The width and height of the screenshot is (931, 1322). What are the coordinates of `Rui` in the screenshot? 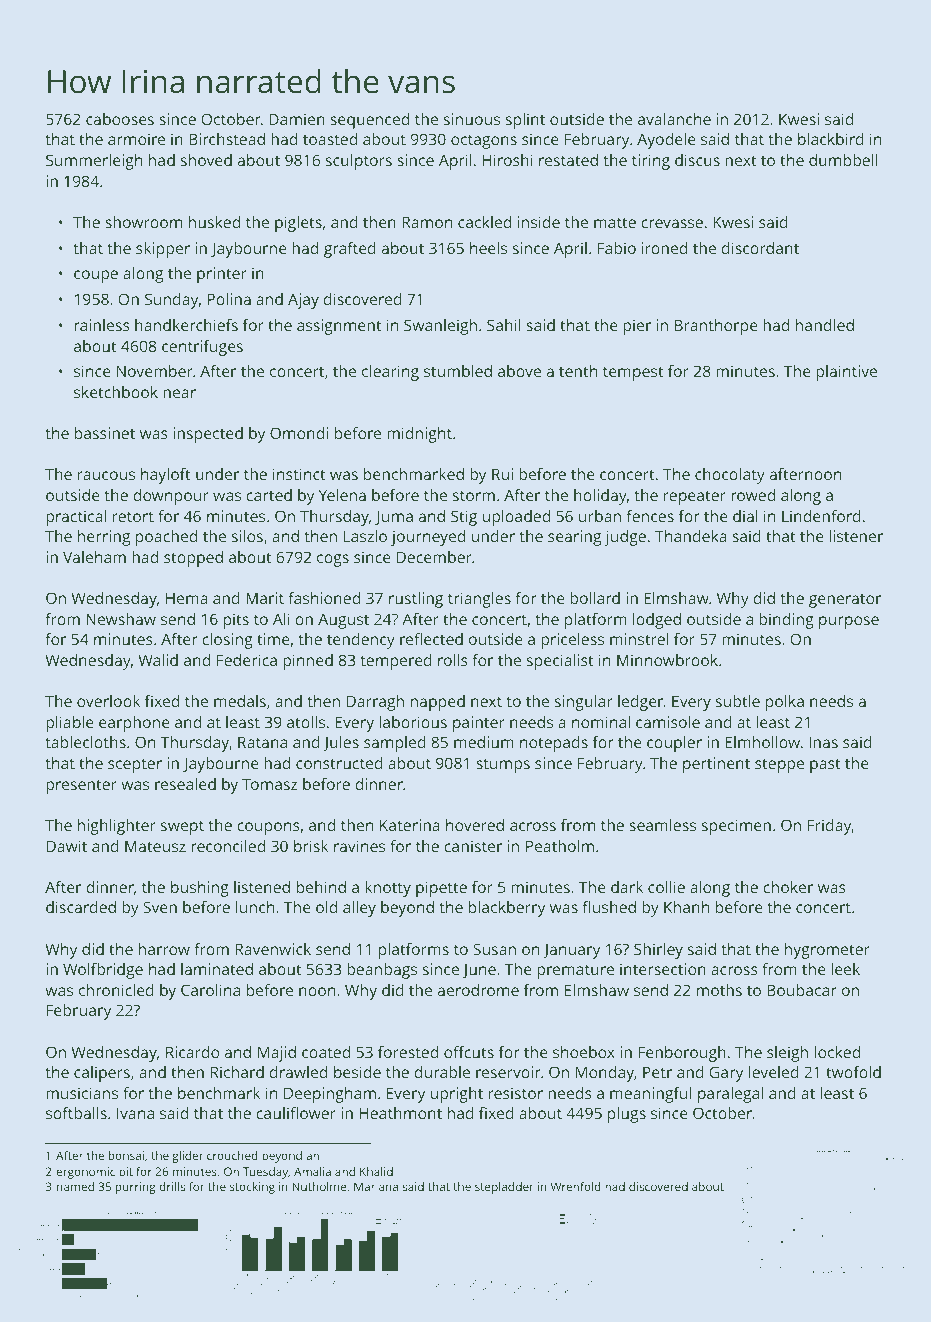 It's located at (502, 474).
